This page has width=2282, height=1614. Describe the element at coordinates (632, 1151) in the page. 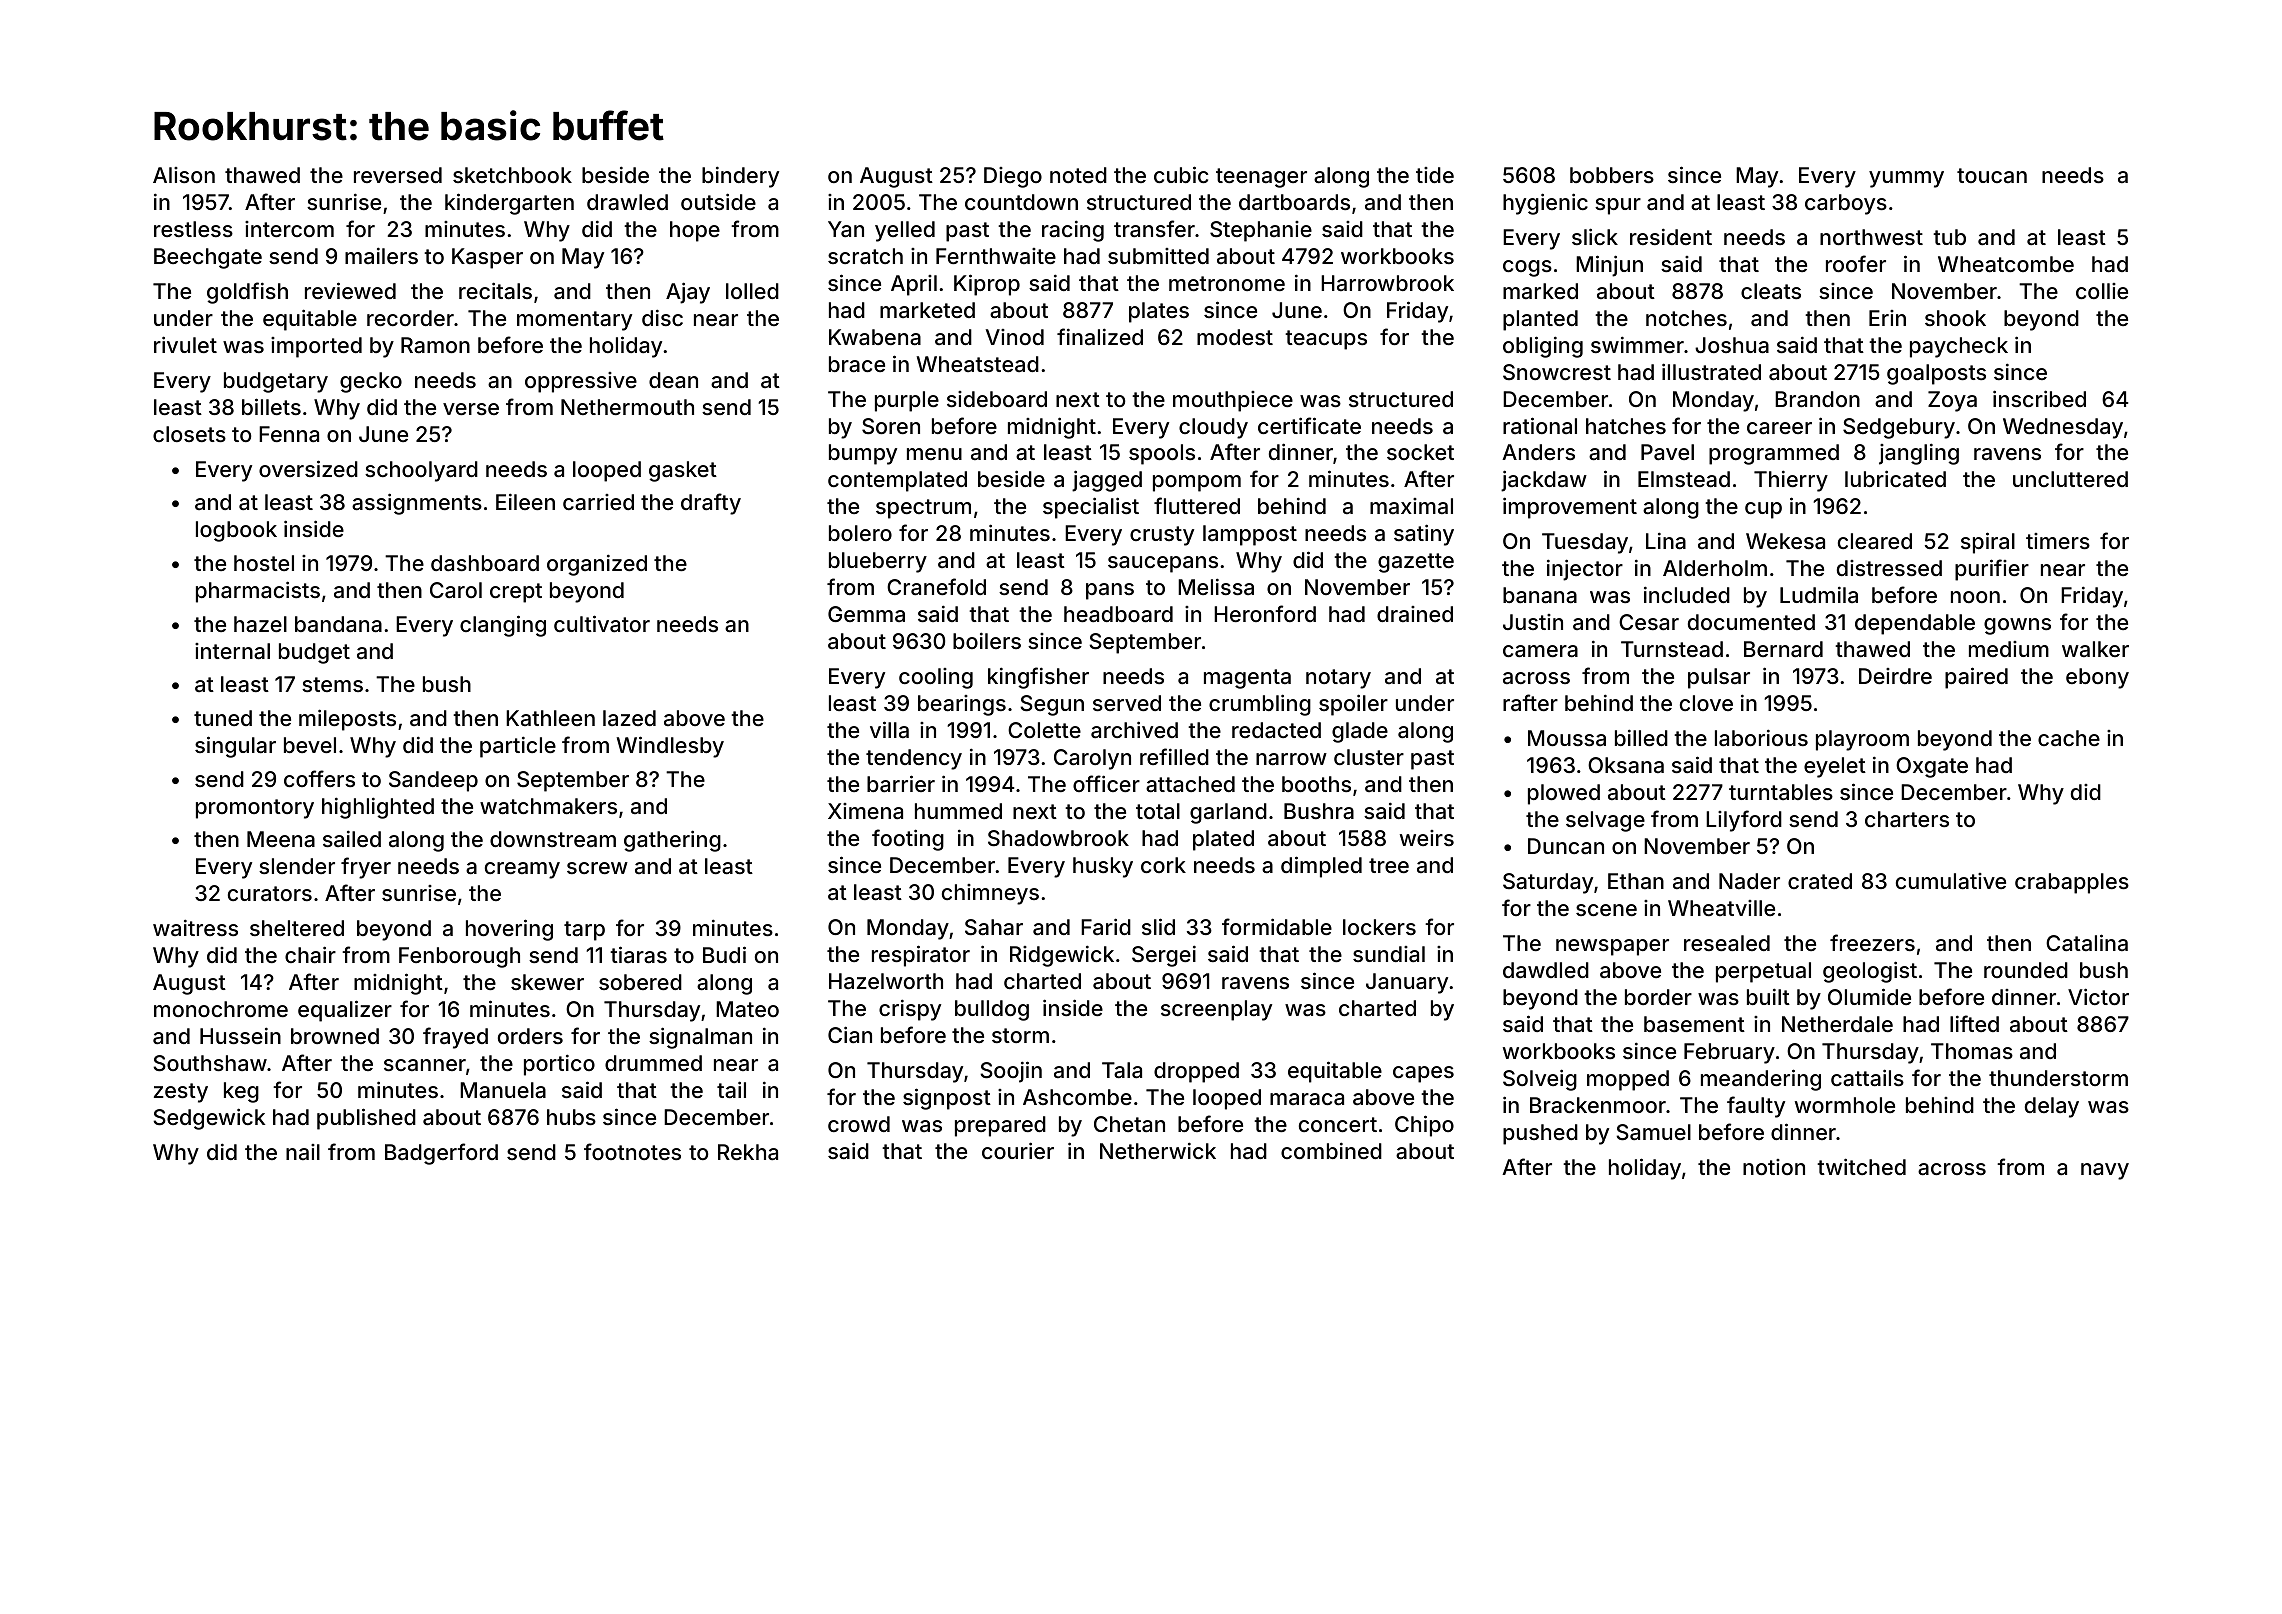

I see `footnotes` at that location.
